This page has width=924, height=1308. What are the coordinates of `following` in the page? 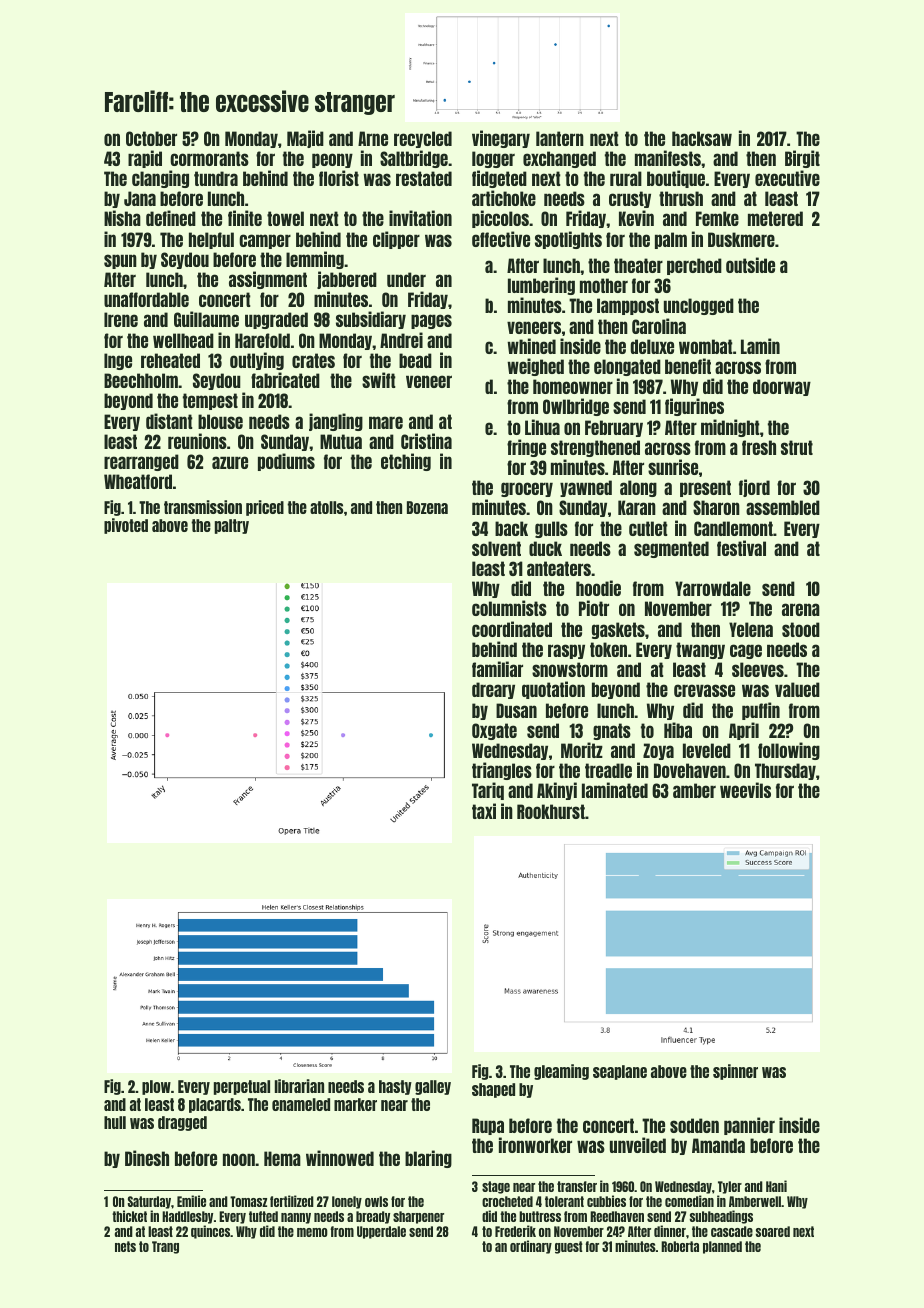 It's located at (789, 751).
